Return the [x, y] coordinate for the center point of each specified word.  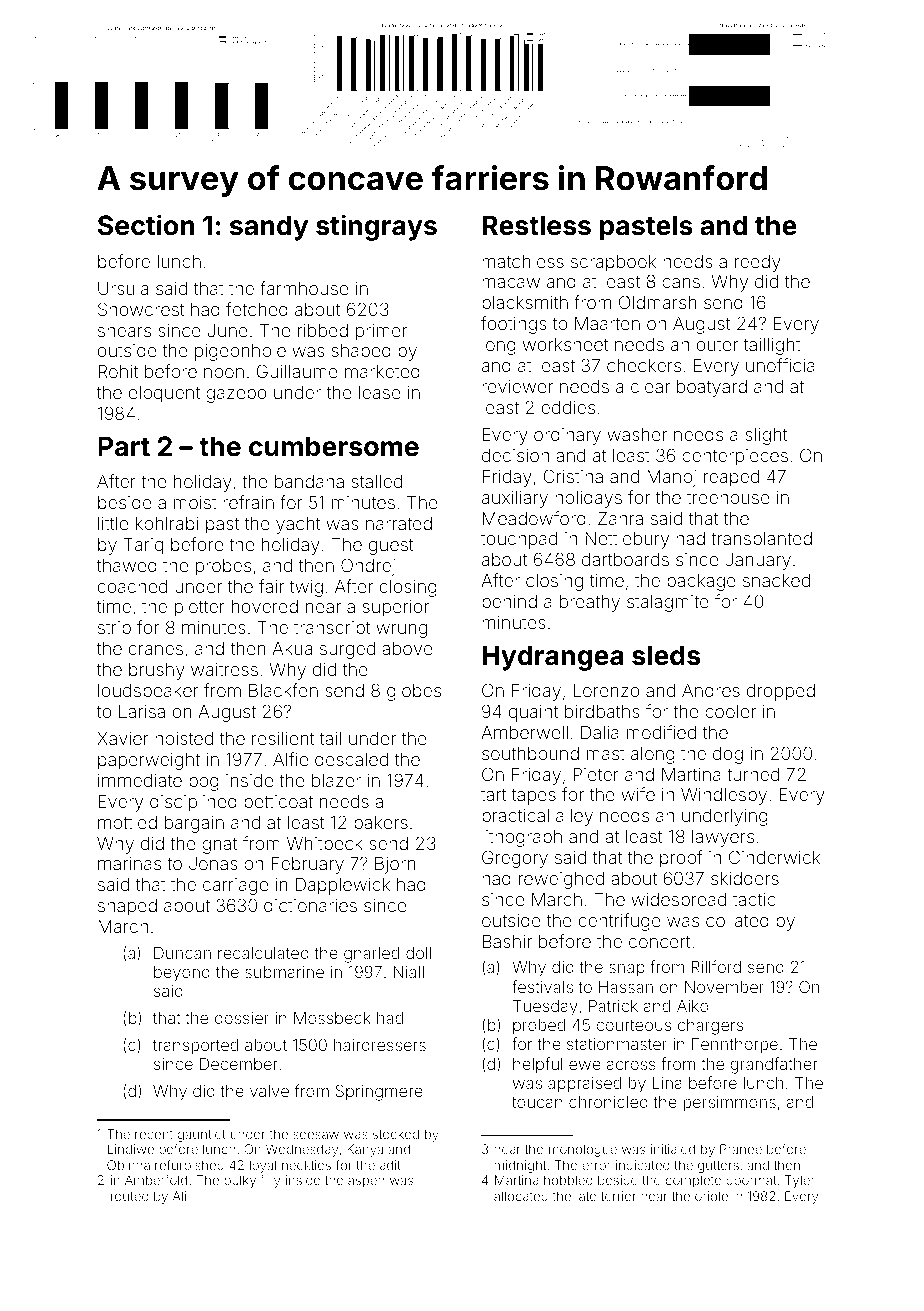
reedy [758, 263]
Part [124, 446]
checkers [644, 365]
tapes [534, 797]
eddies [568, 407]
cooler [730, 711]
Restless [537, 225]
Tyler [800, 1181]
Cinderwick [774, 857]
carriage [235, 886]
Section [146, 225]
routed [129, 1196]
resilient [283, 738]
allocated [521, 1196]
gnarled [371, 955]
